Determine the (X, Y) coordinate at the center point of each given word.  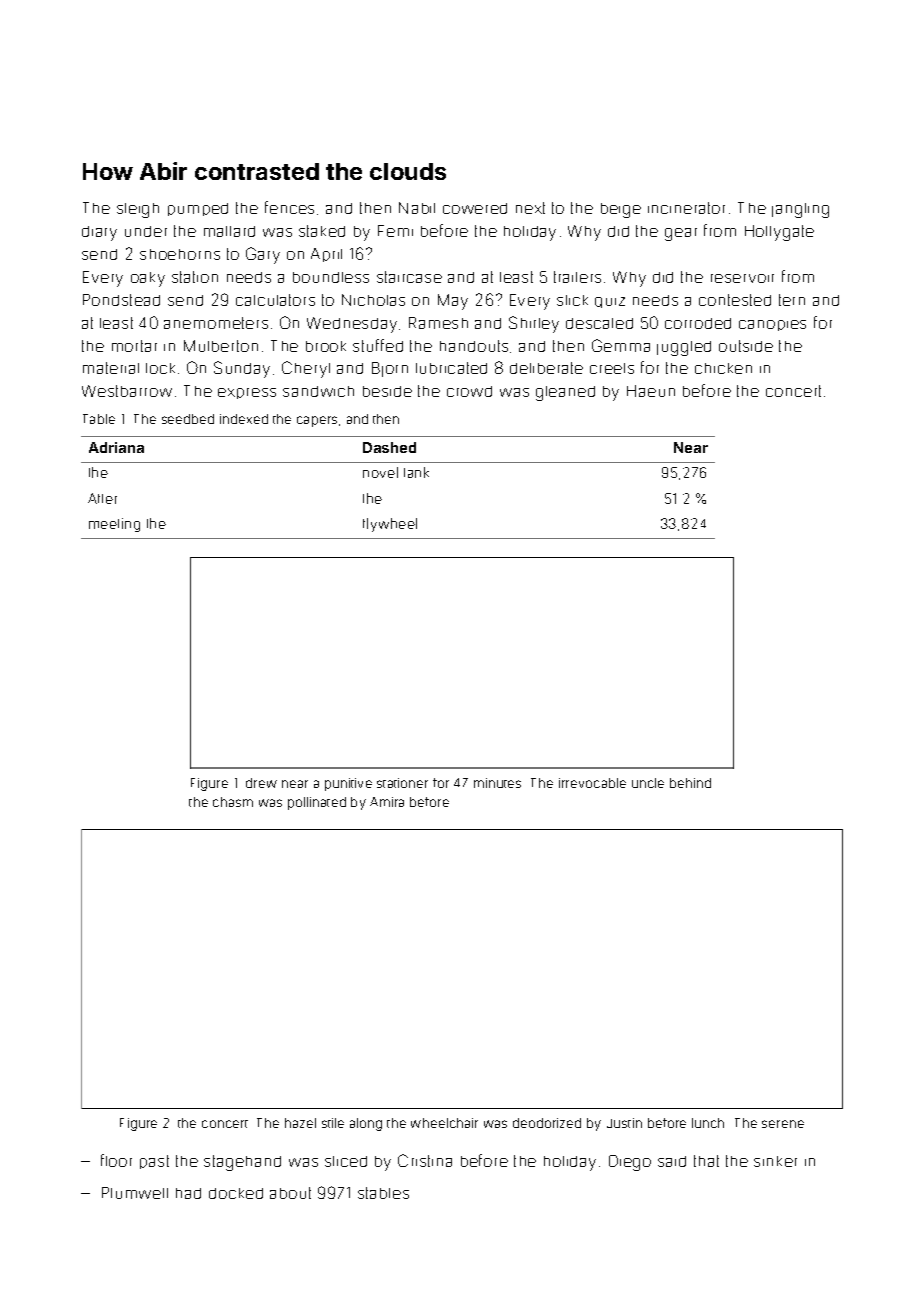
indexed (244, 419)
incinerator (686, 208)
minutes (497, 783)
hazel (300, 1123)
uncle (648, 783)
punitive (348, 784)
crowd (469, 391)
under (146, 231)
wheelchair (444, 1123)
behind (690, 783)
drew (261, 783)
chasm (233, 802)
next (530, 208)
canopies (772, 325)
